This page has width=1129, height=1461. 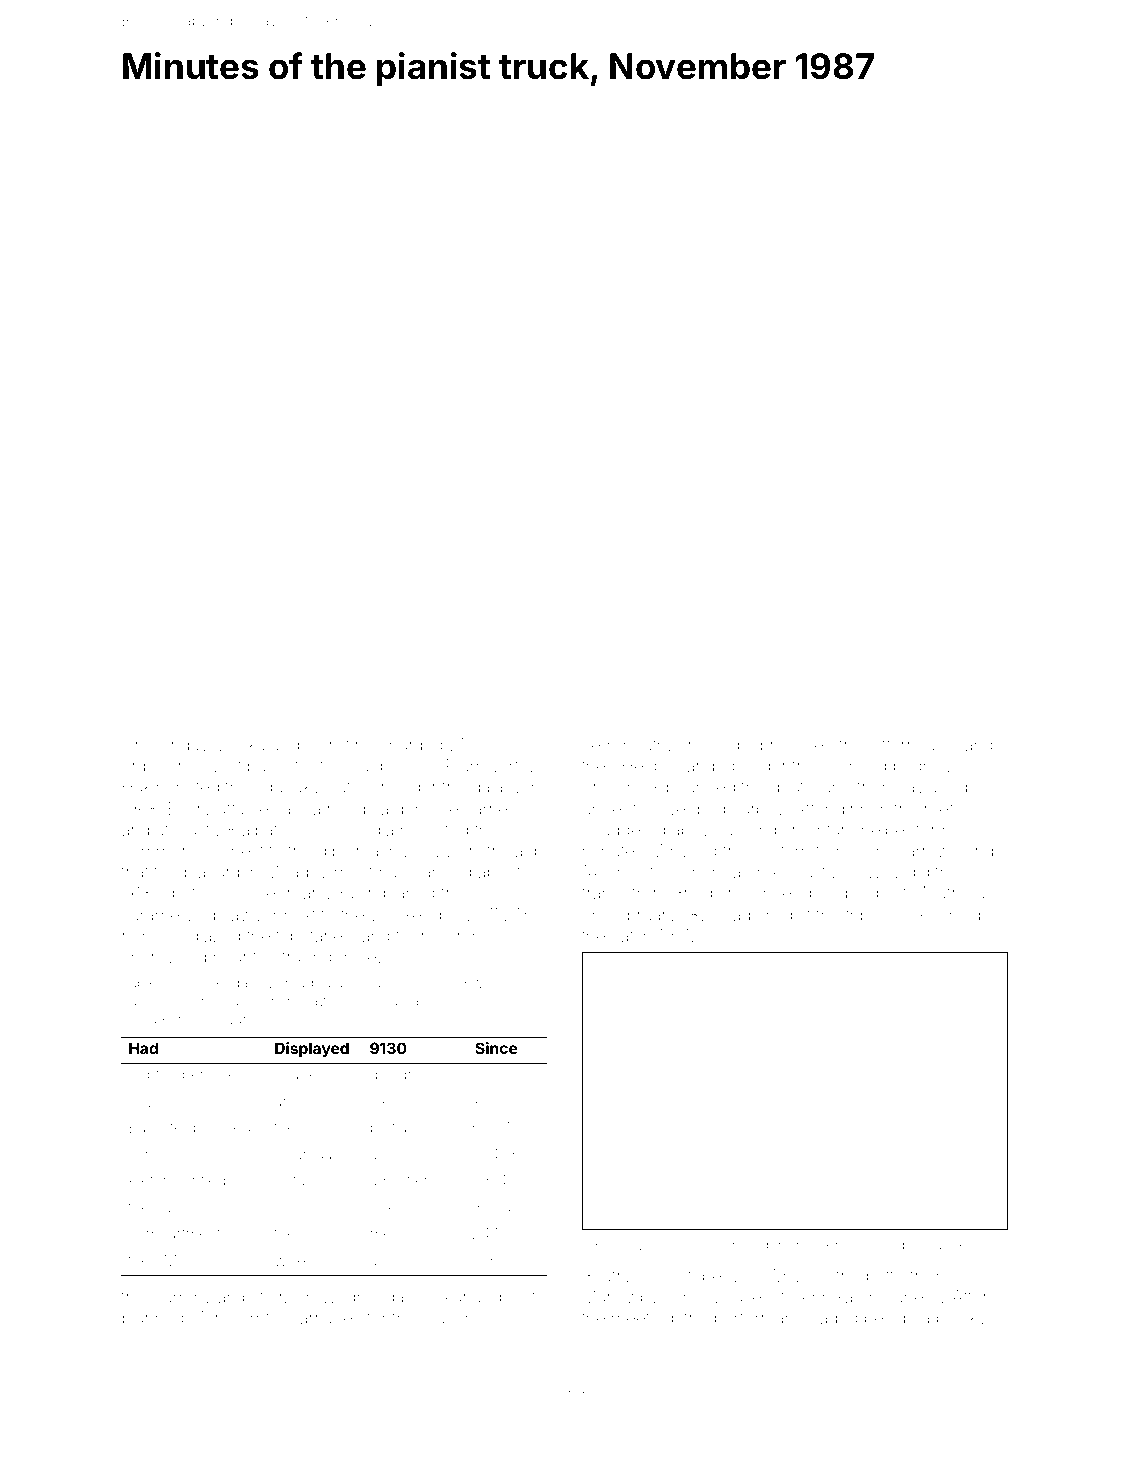 I want to click on Wrenfold, so click(x=837, y=1244).
